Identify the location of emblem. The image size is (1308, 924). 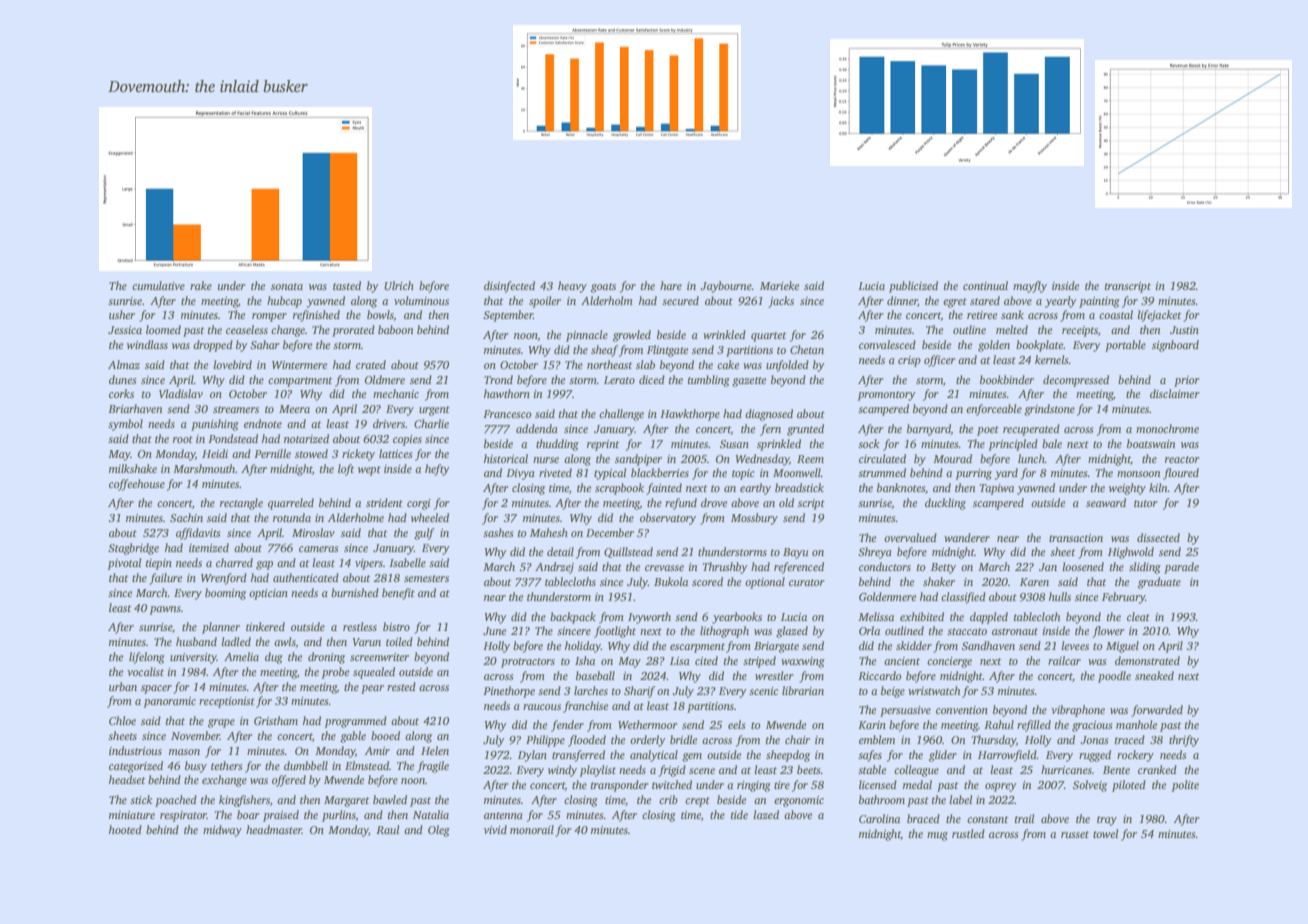
(877, 739).
